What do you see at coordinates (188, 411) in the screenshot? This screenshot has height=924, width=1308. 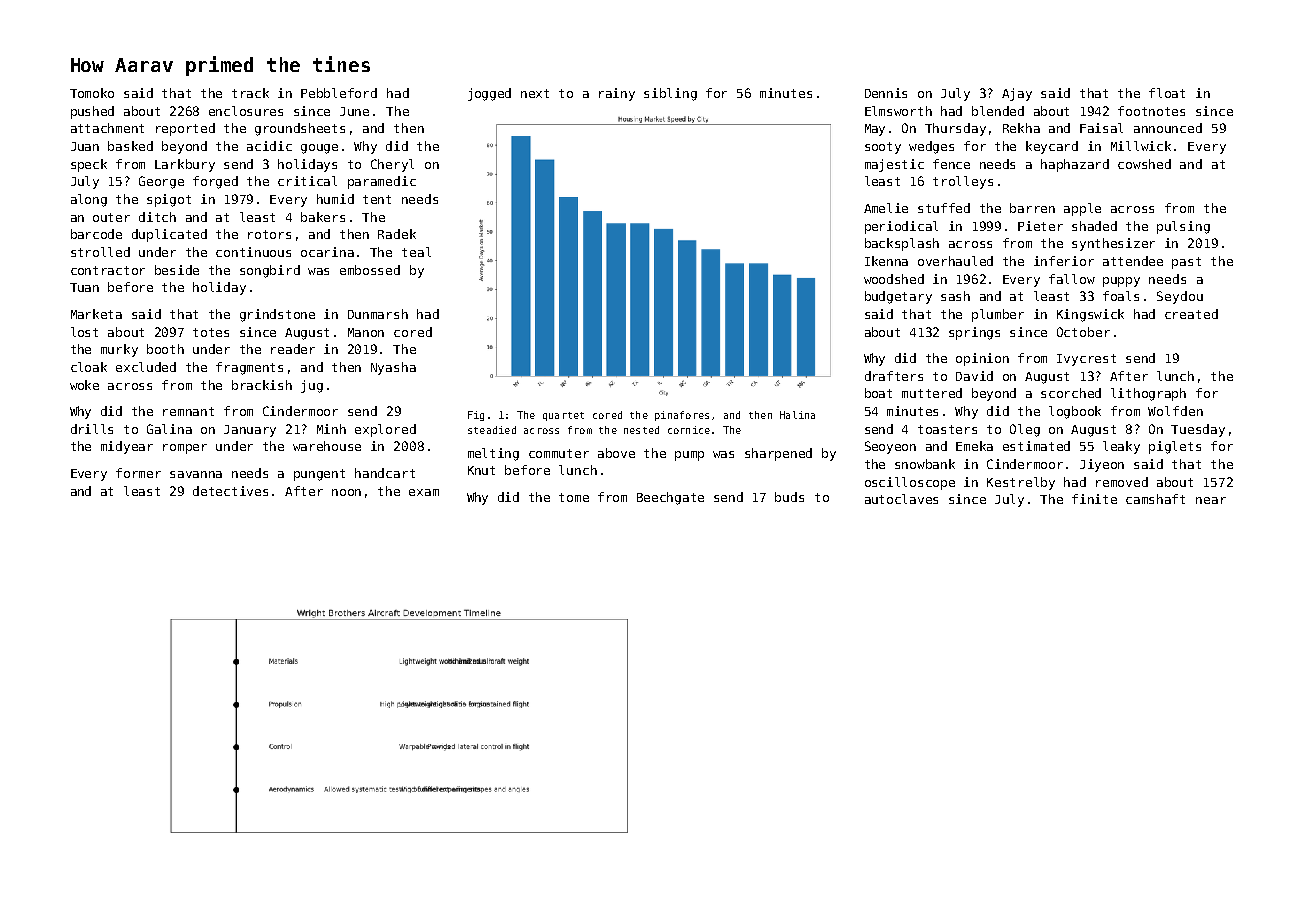 I see `remnant` at bounding box center [188, 411].
